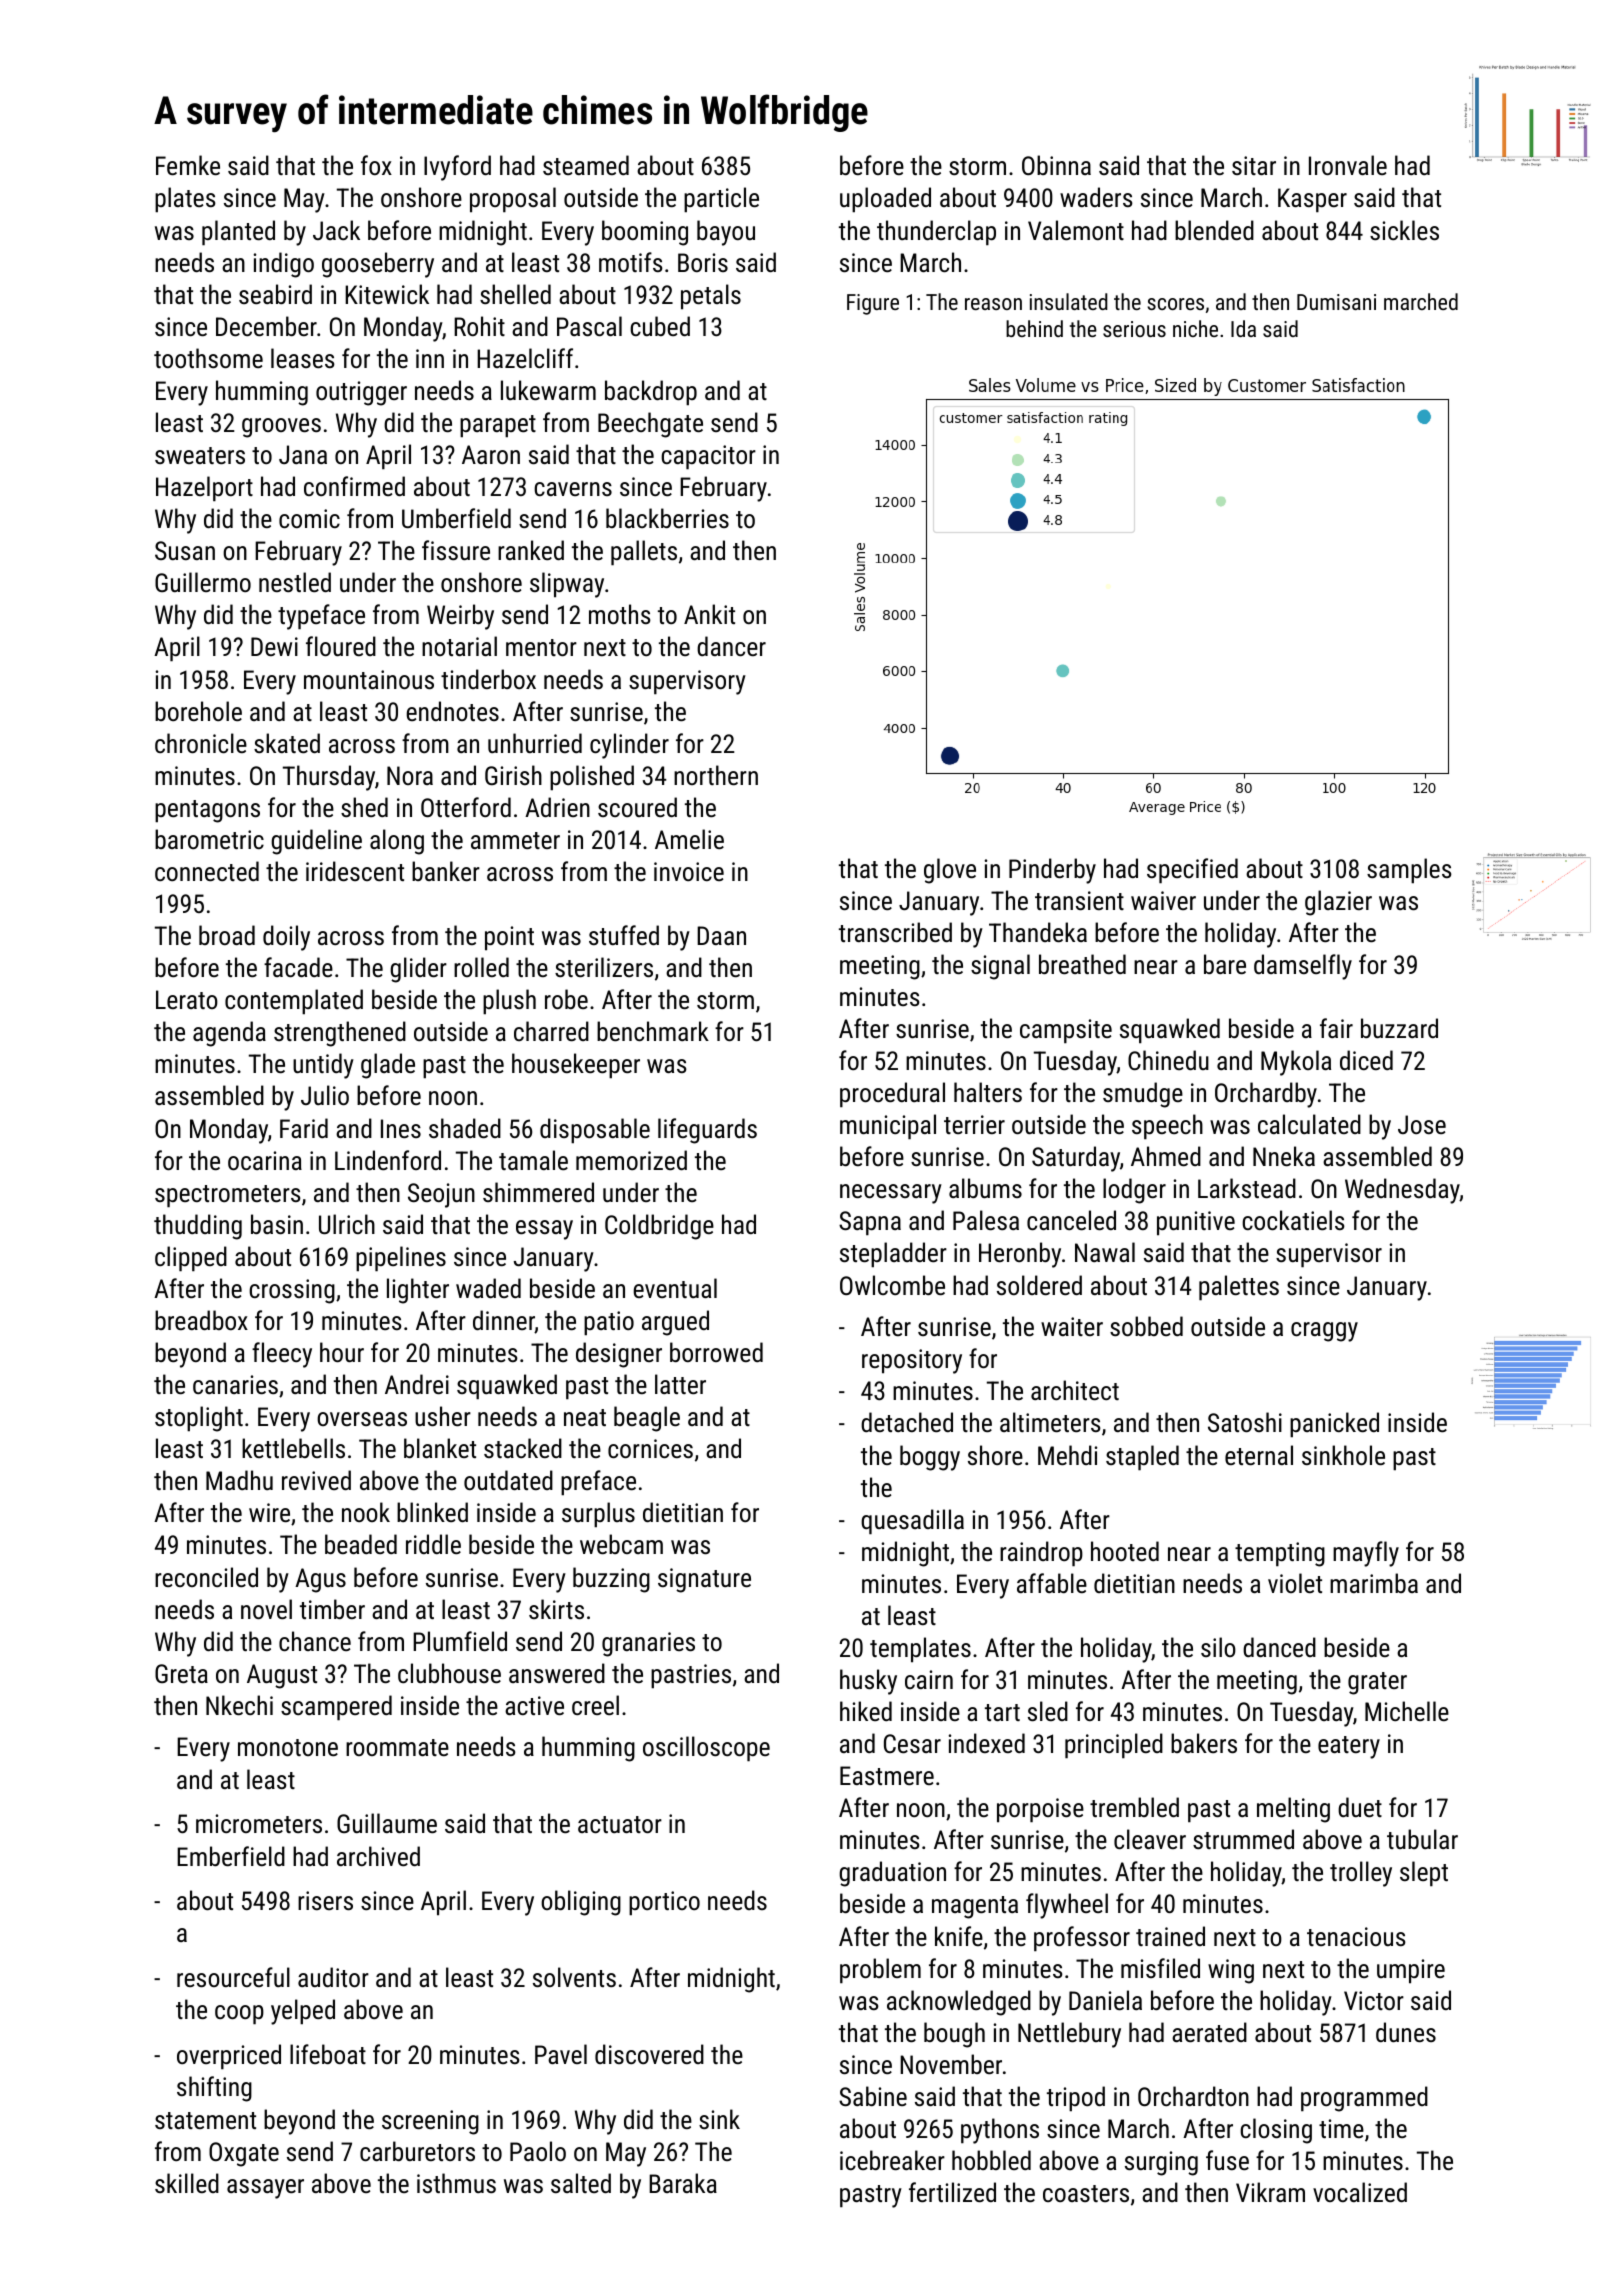 The image size is (1620, 2292). I want to click on discovered, so click(649, 2054).
